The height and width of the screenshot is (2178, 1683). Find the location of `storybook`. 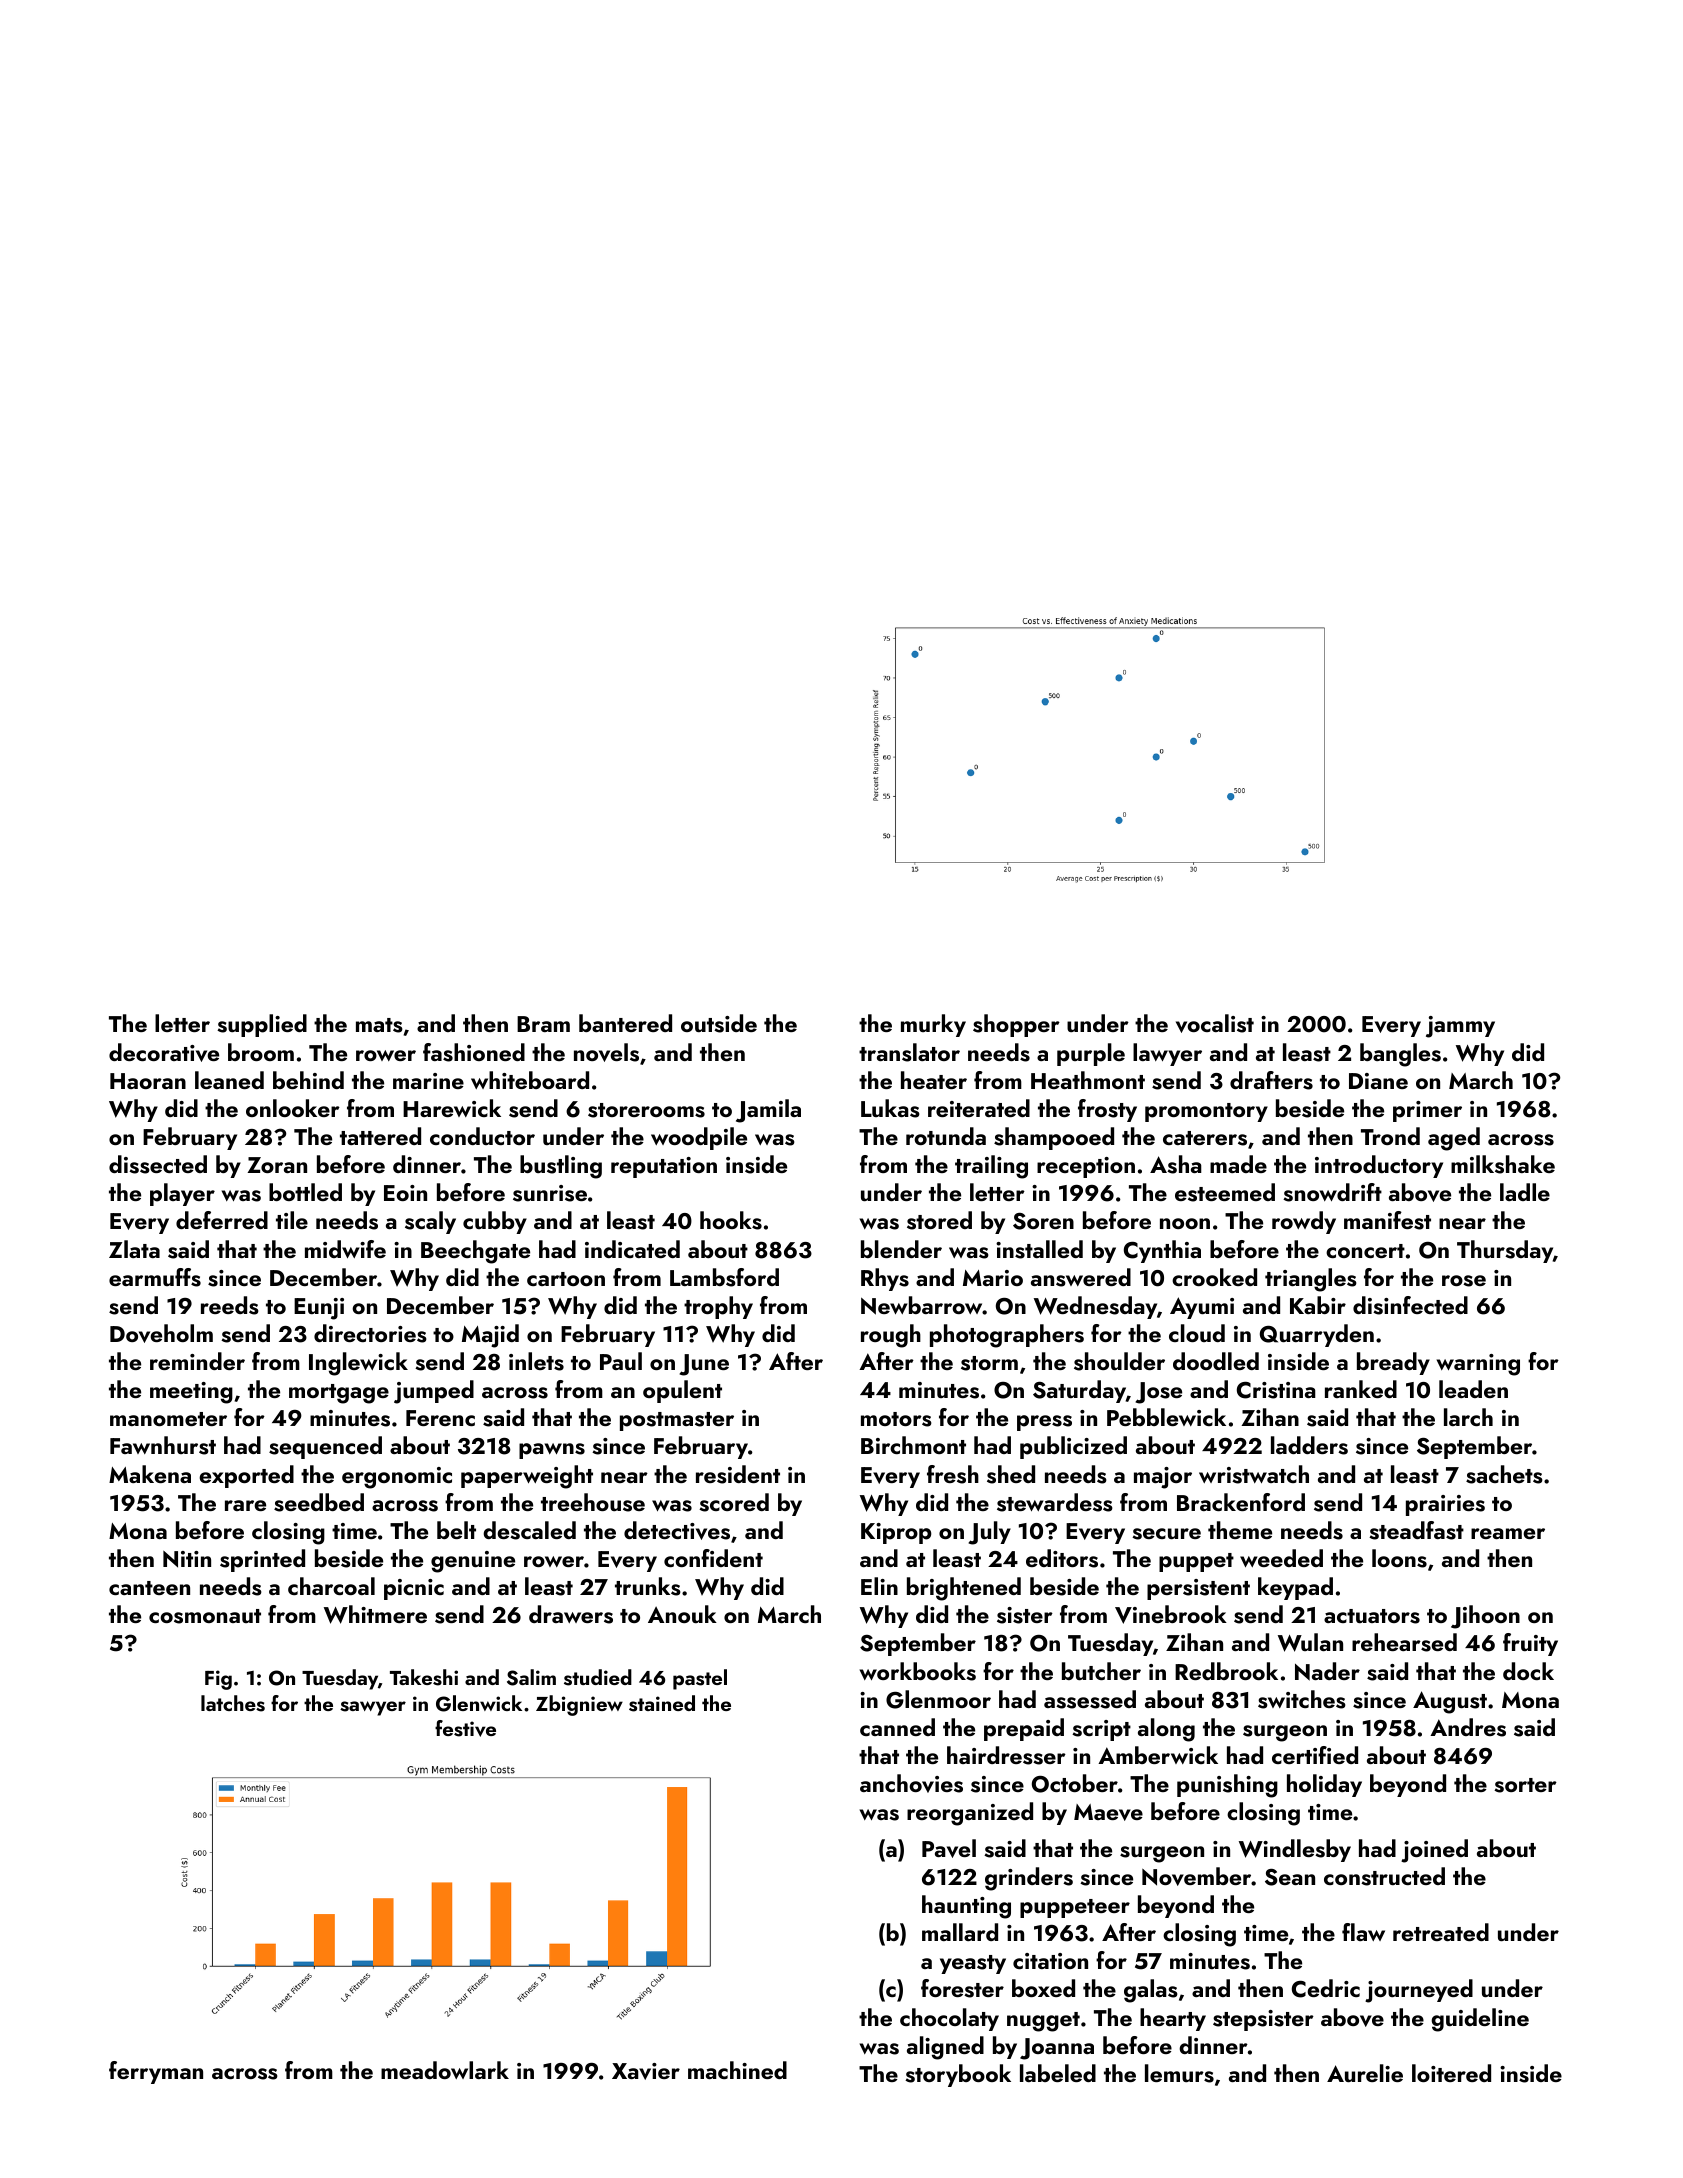

storybook is located at coordinates (958, 2075).
